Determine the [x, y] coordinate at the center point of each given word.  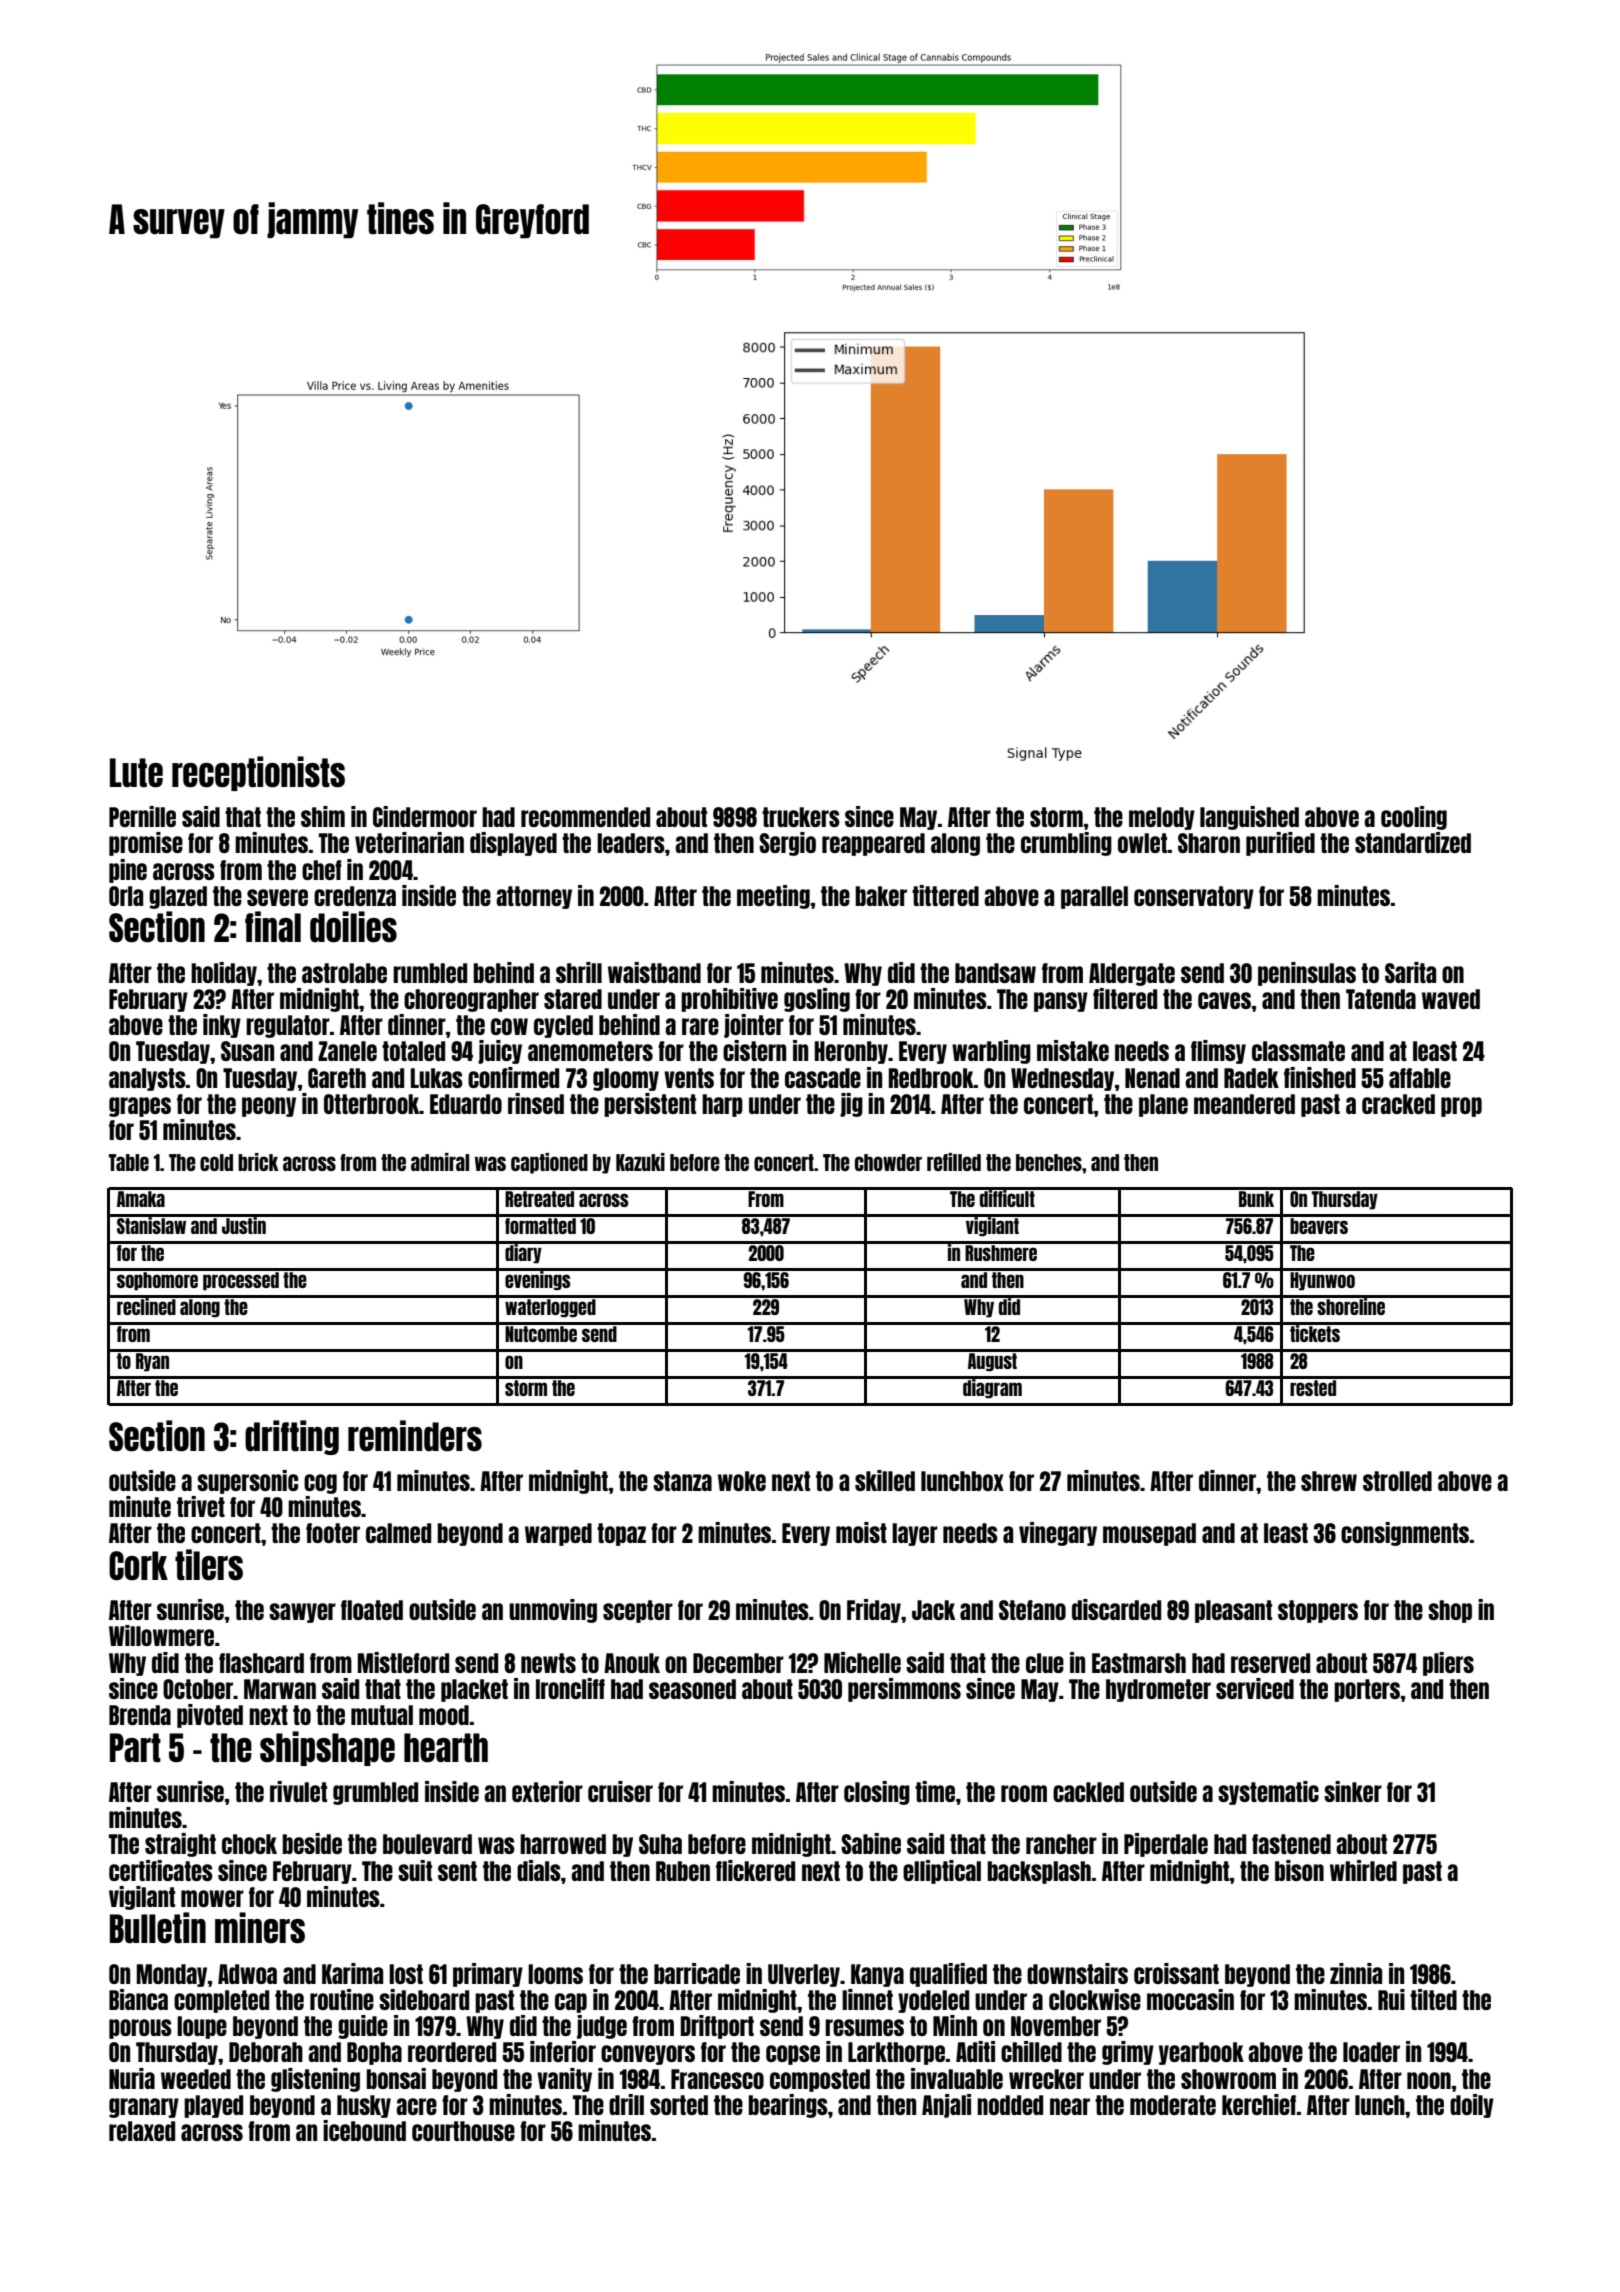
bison [1299, 1870]
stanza [682, 1481]
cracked [1398, 1104]
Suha [660, 1844]
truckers [801, 817]
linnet [867, 1999]
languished [1249, 818]
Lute [136, 773]
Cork [138, 1566]
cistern [754, 1050]
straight [180, 1845]
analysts [147, 1079]
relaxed [142, 2131]
